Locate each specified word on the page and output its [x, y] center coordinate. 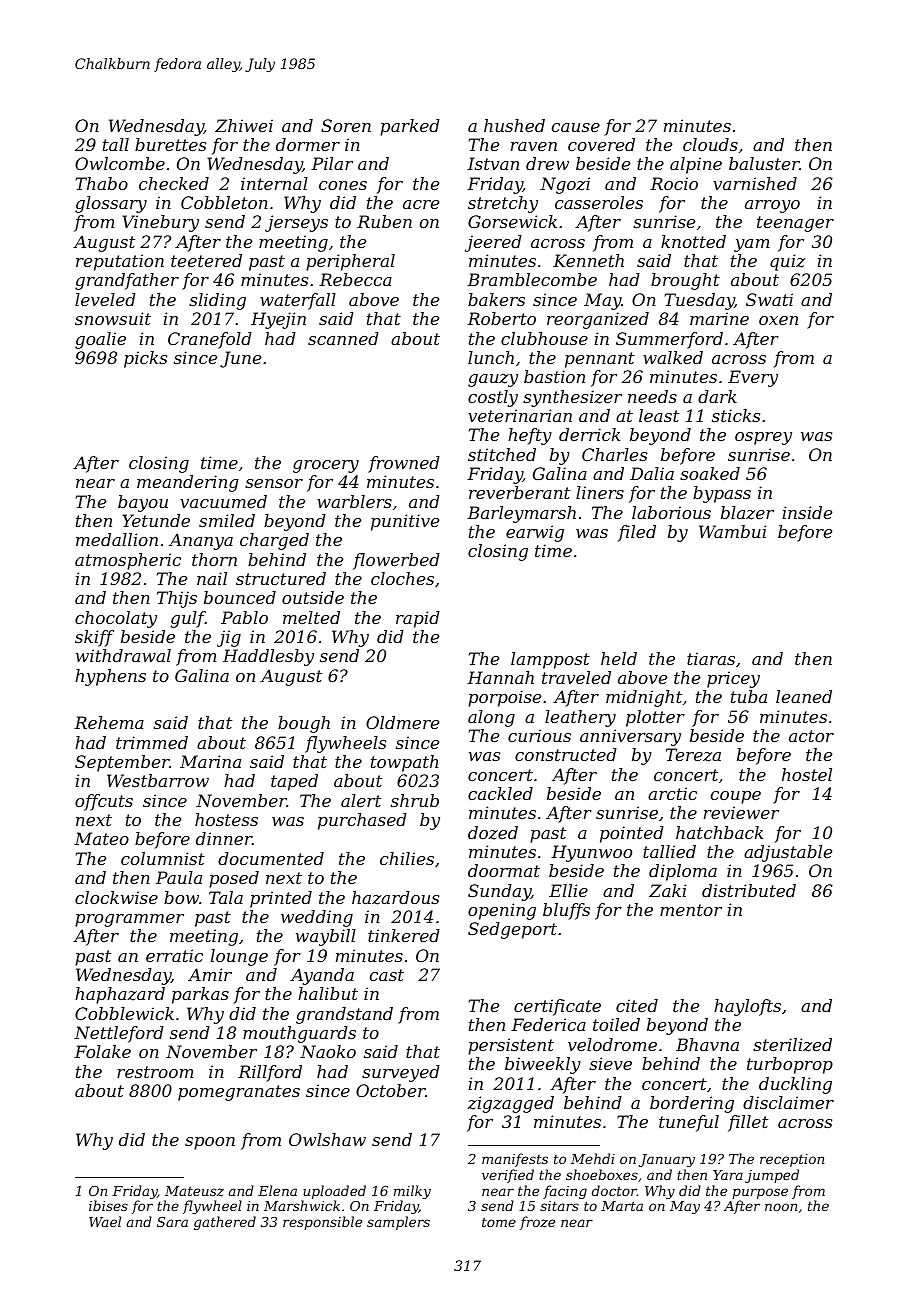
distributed [749, 890]
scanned [343, 338]
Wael [105, 1221]
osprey [763, 438]
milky [412, 1192]
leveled [105, 299]
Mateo [101, 838]
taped [294, 782]
